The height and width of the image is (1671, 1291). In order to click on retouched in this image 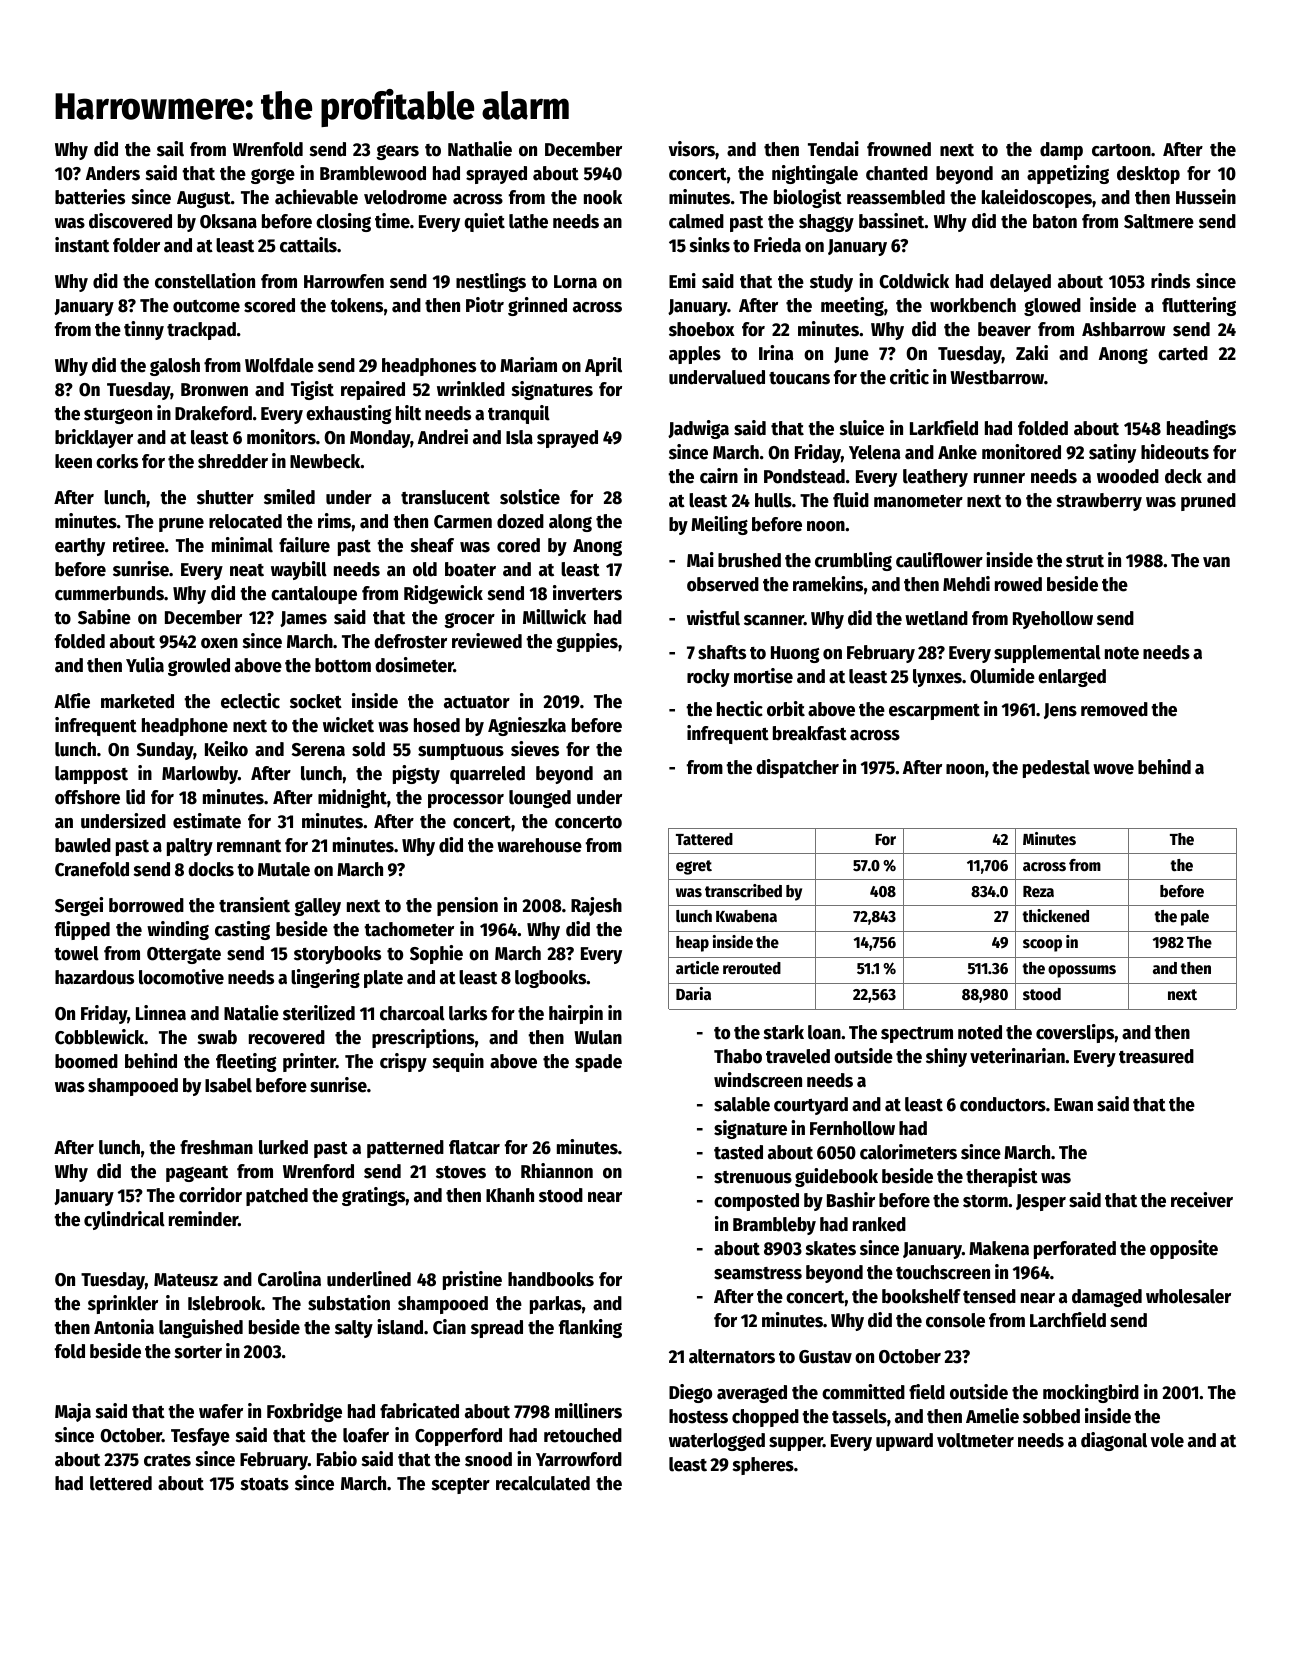, I will do `click(583, 1435)`.
